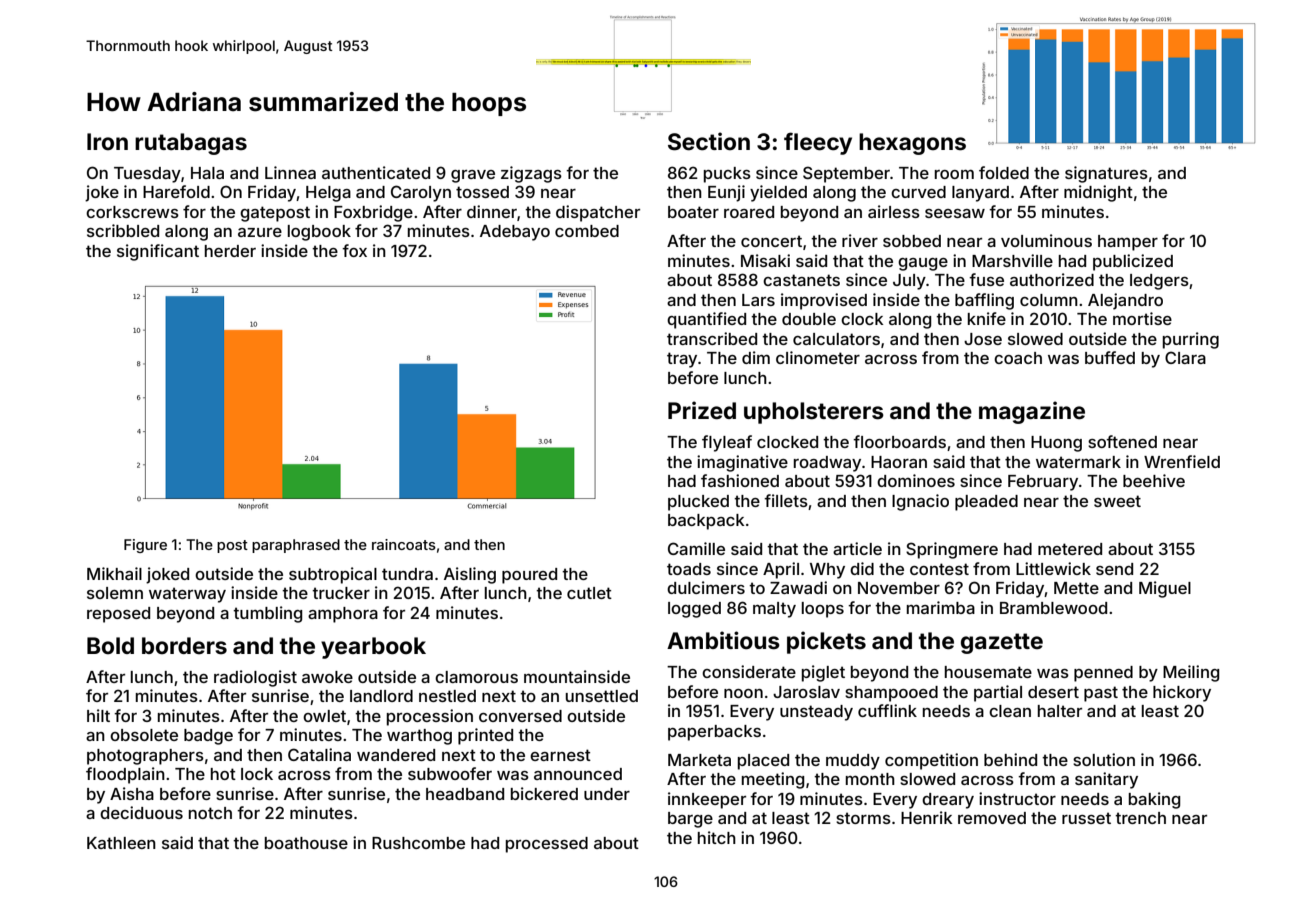  What do you see at coordinates (1110, 357) in the screenshot?
I see `buffed` at bounding box center [1110, 357].
